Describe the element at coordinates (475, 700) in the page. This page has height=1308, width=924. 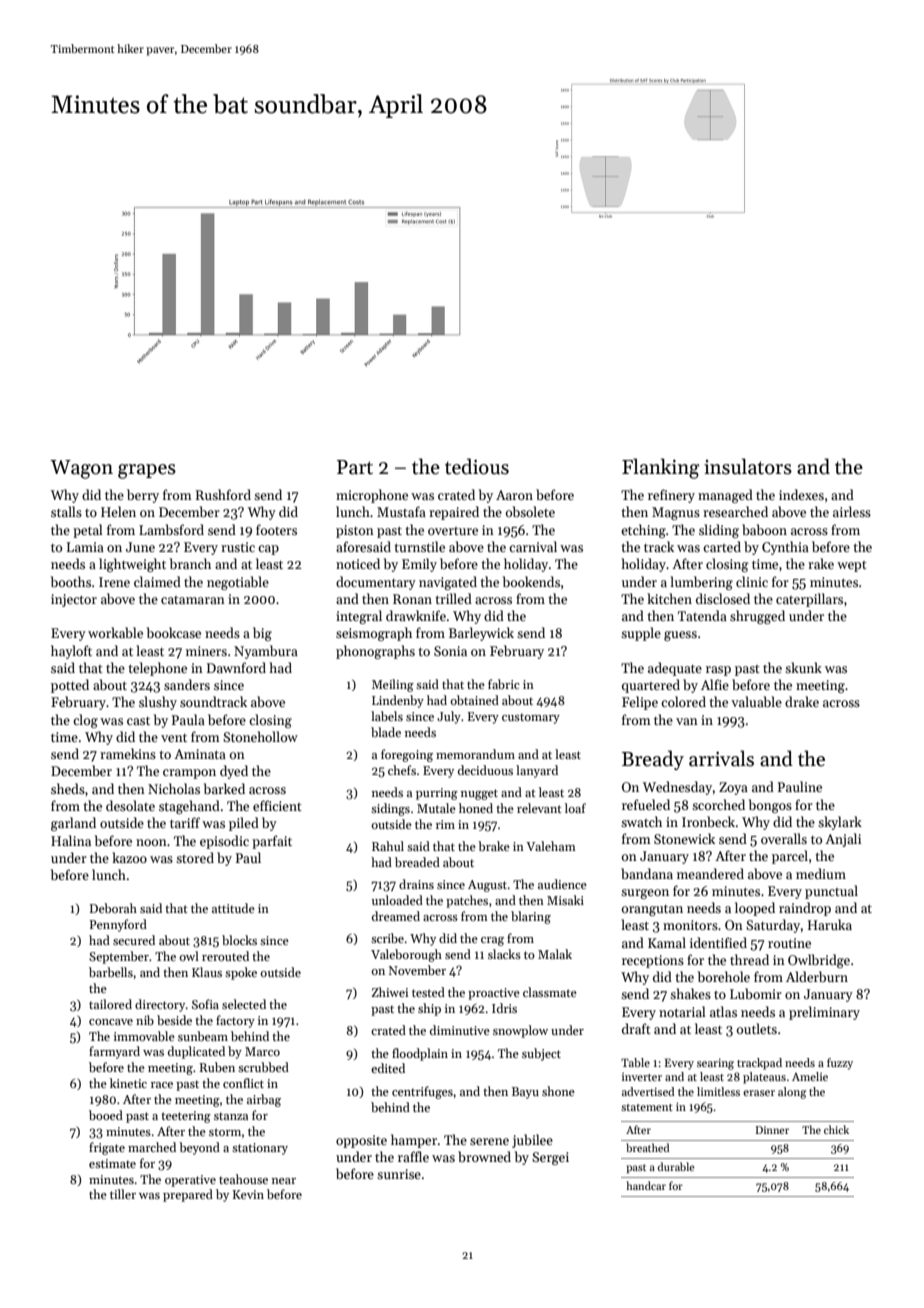
I see `obtained` at that location.
